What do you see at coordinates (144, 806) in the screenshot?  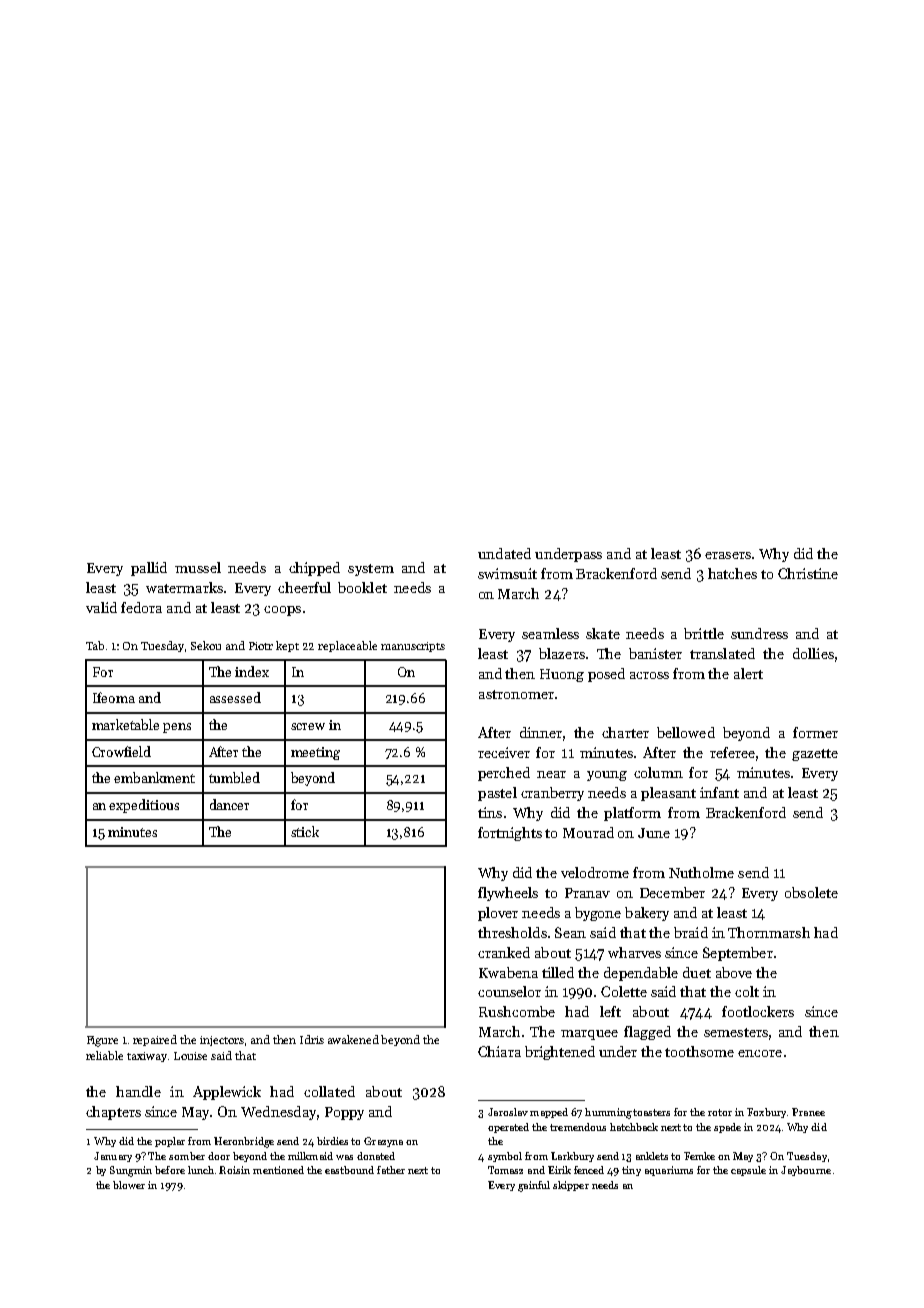 I see `expeditious` at bounding box center [144, 806].
